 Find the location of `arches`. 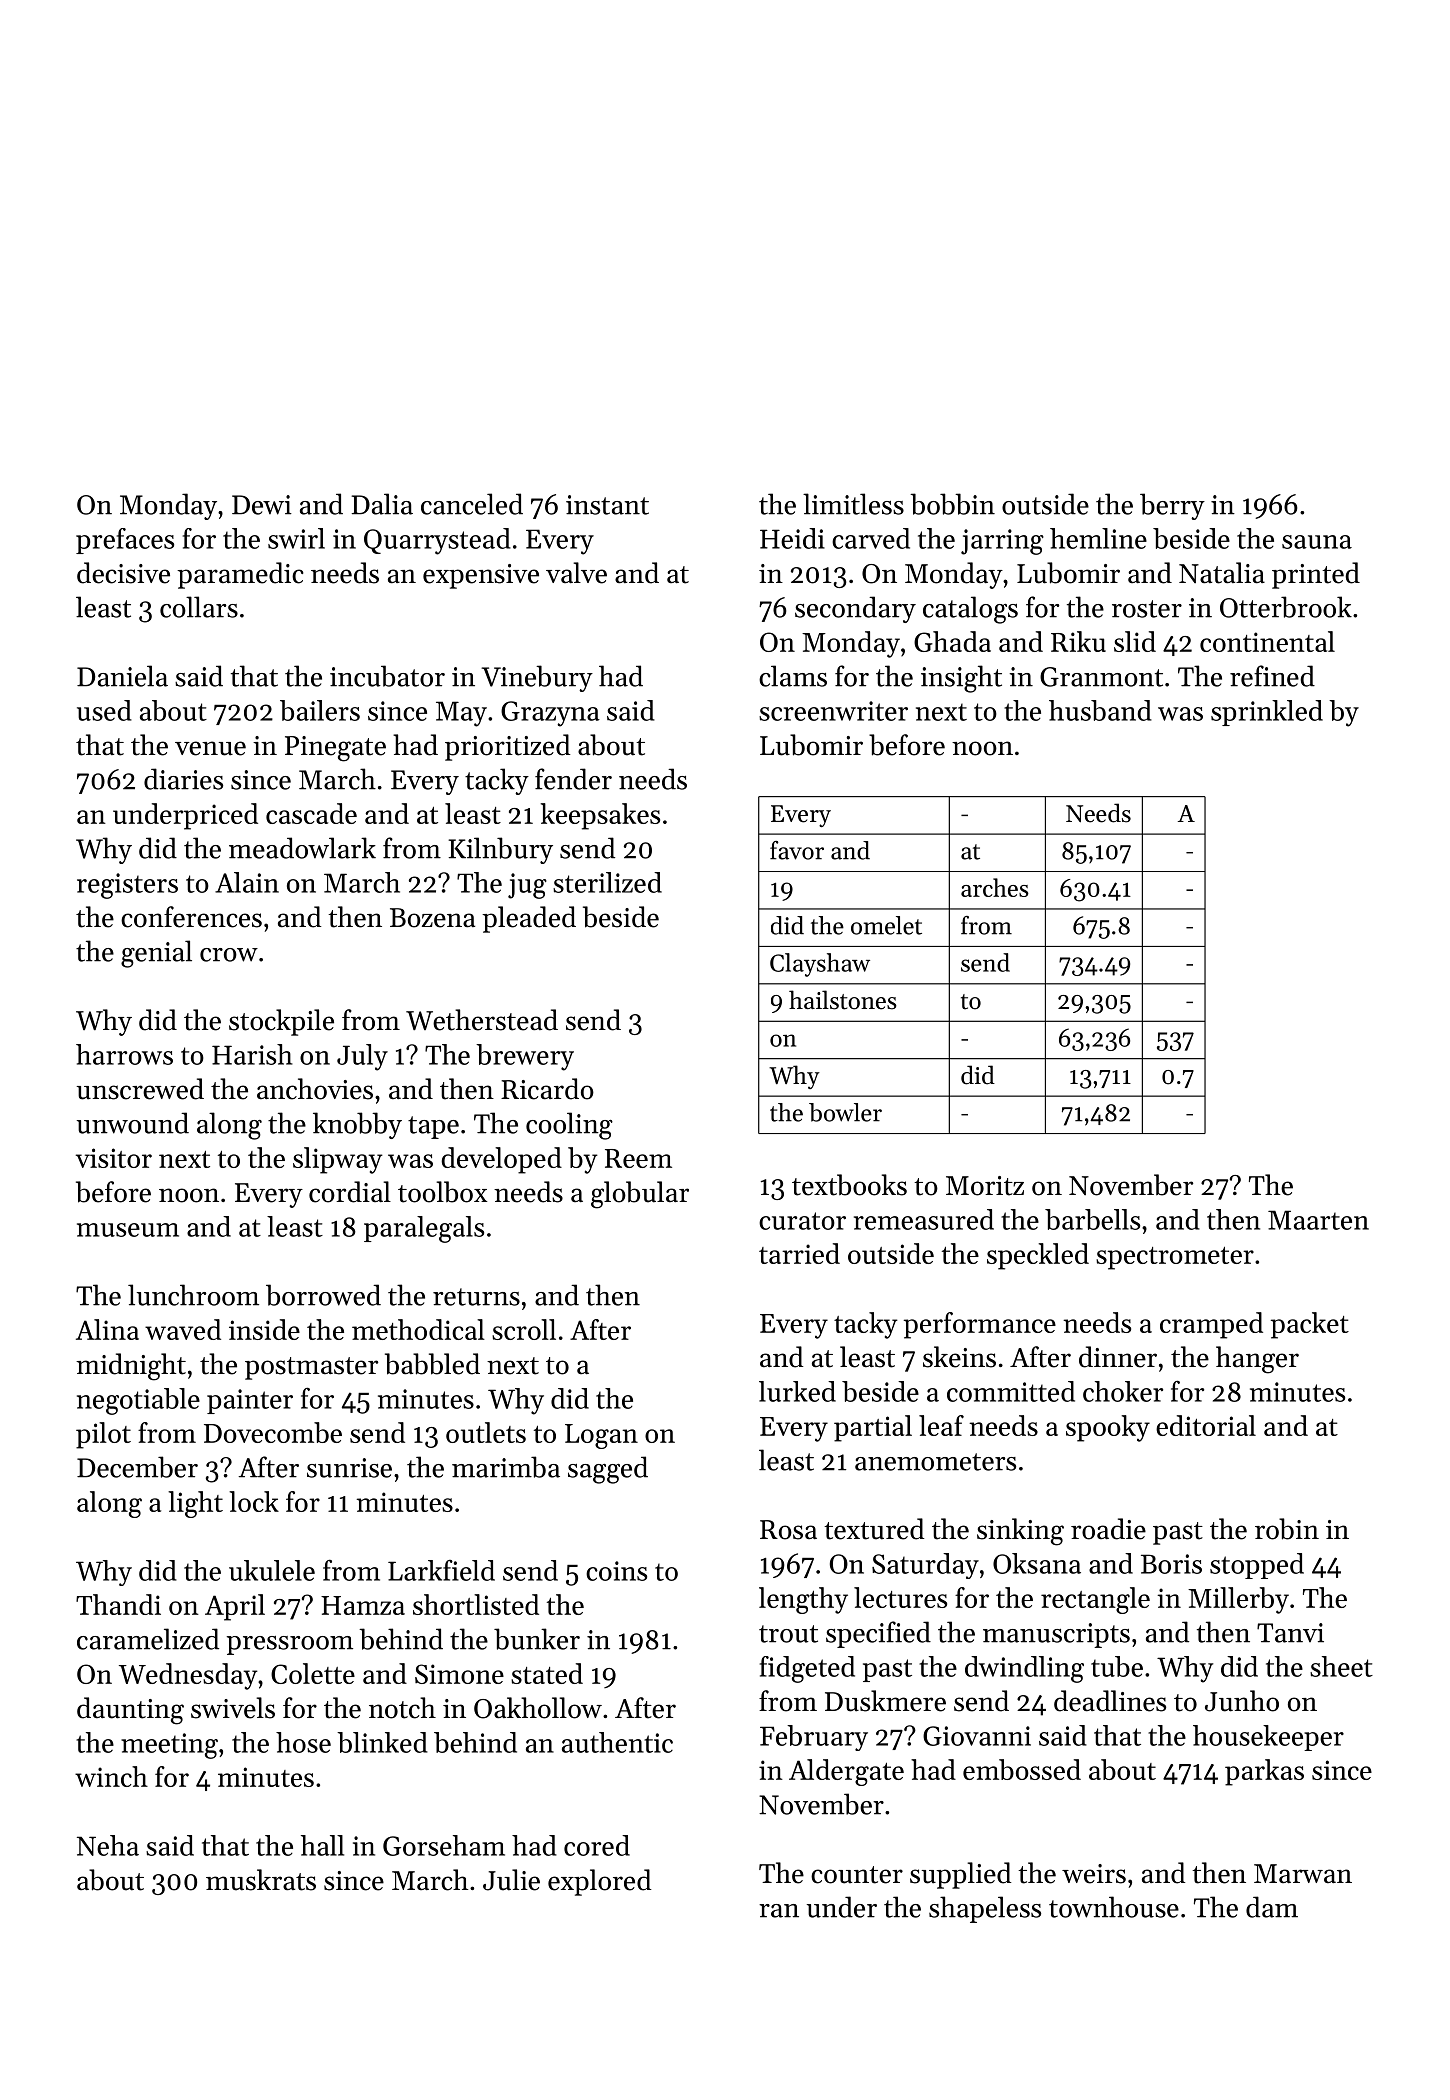

arches is located at coordinates (995, 887).
